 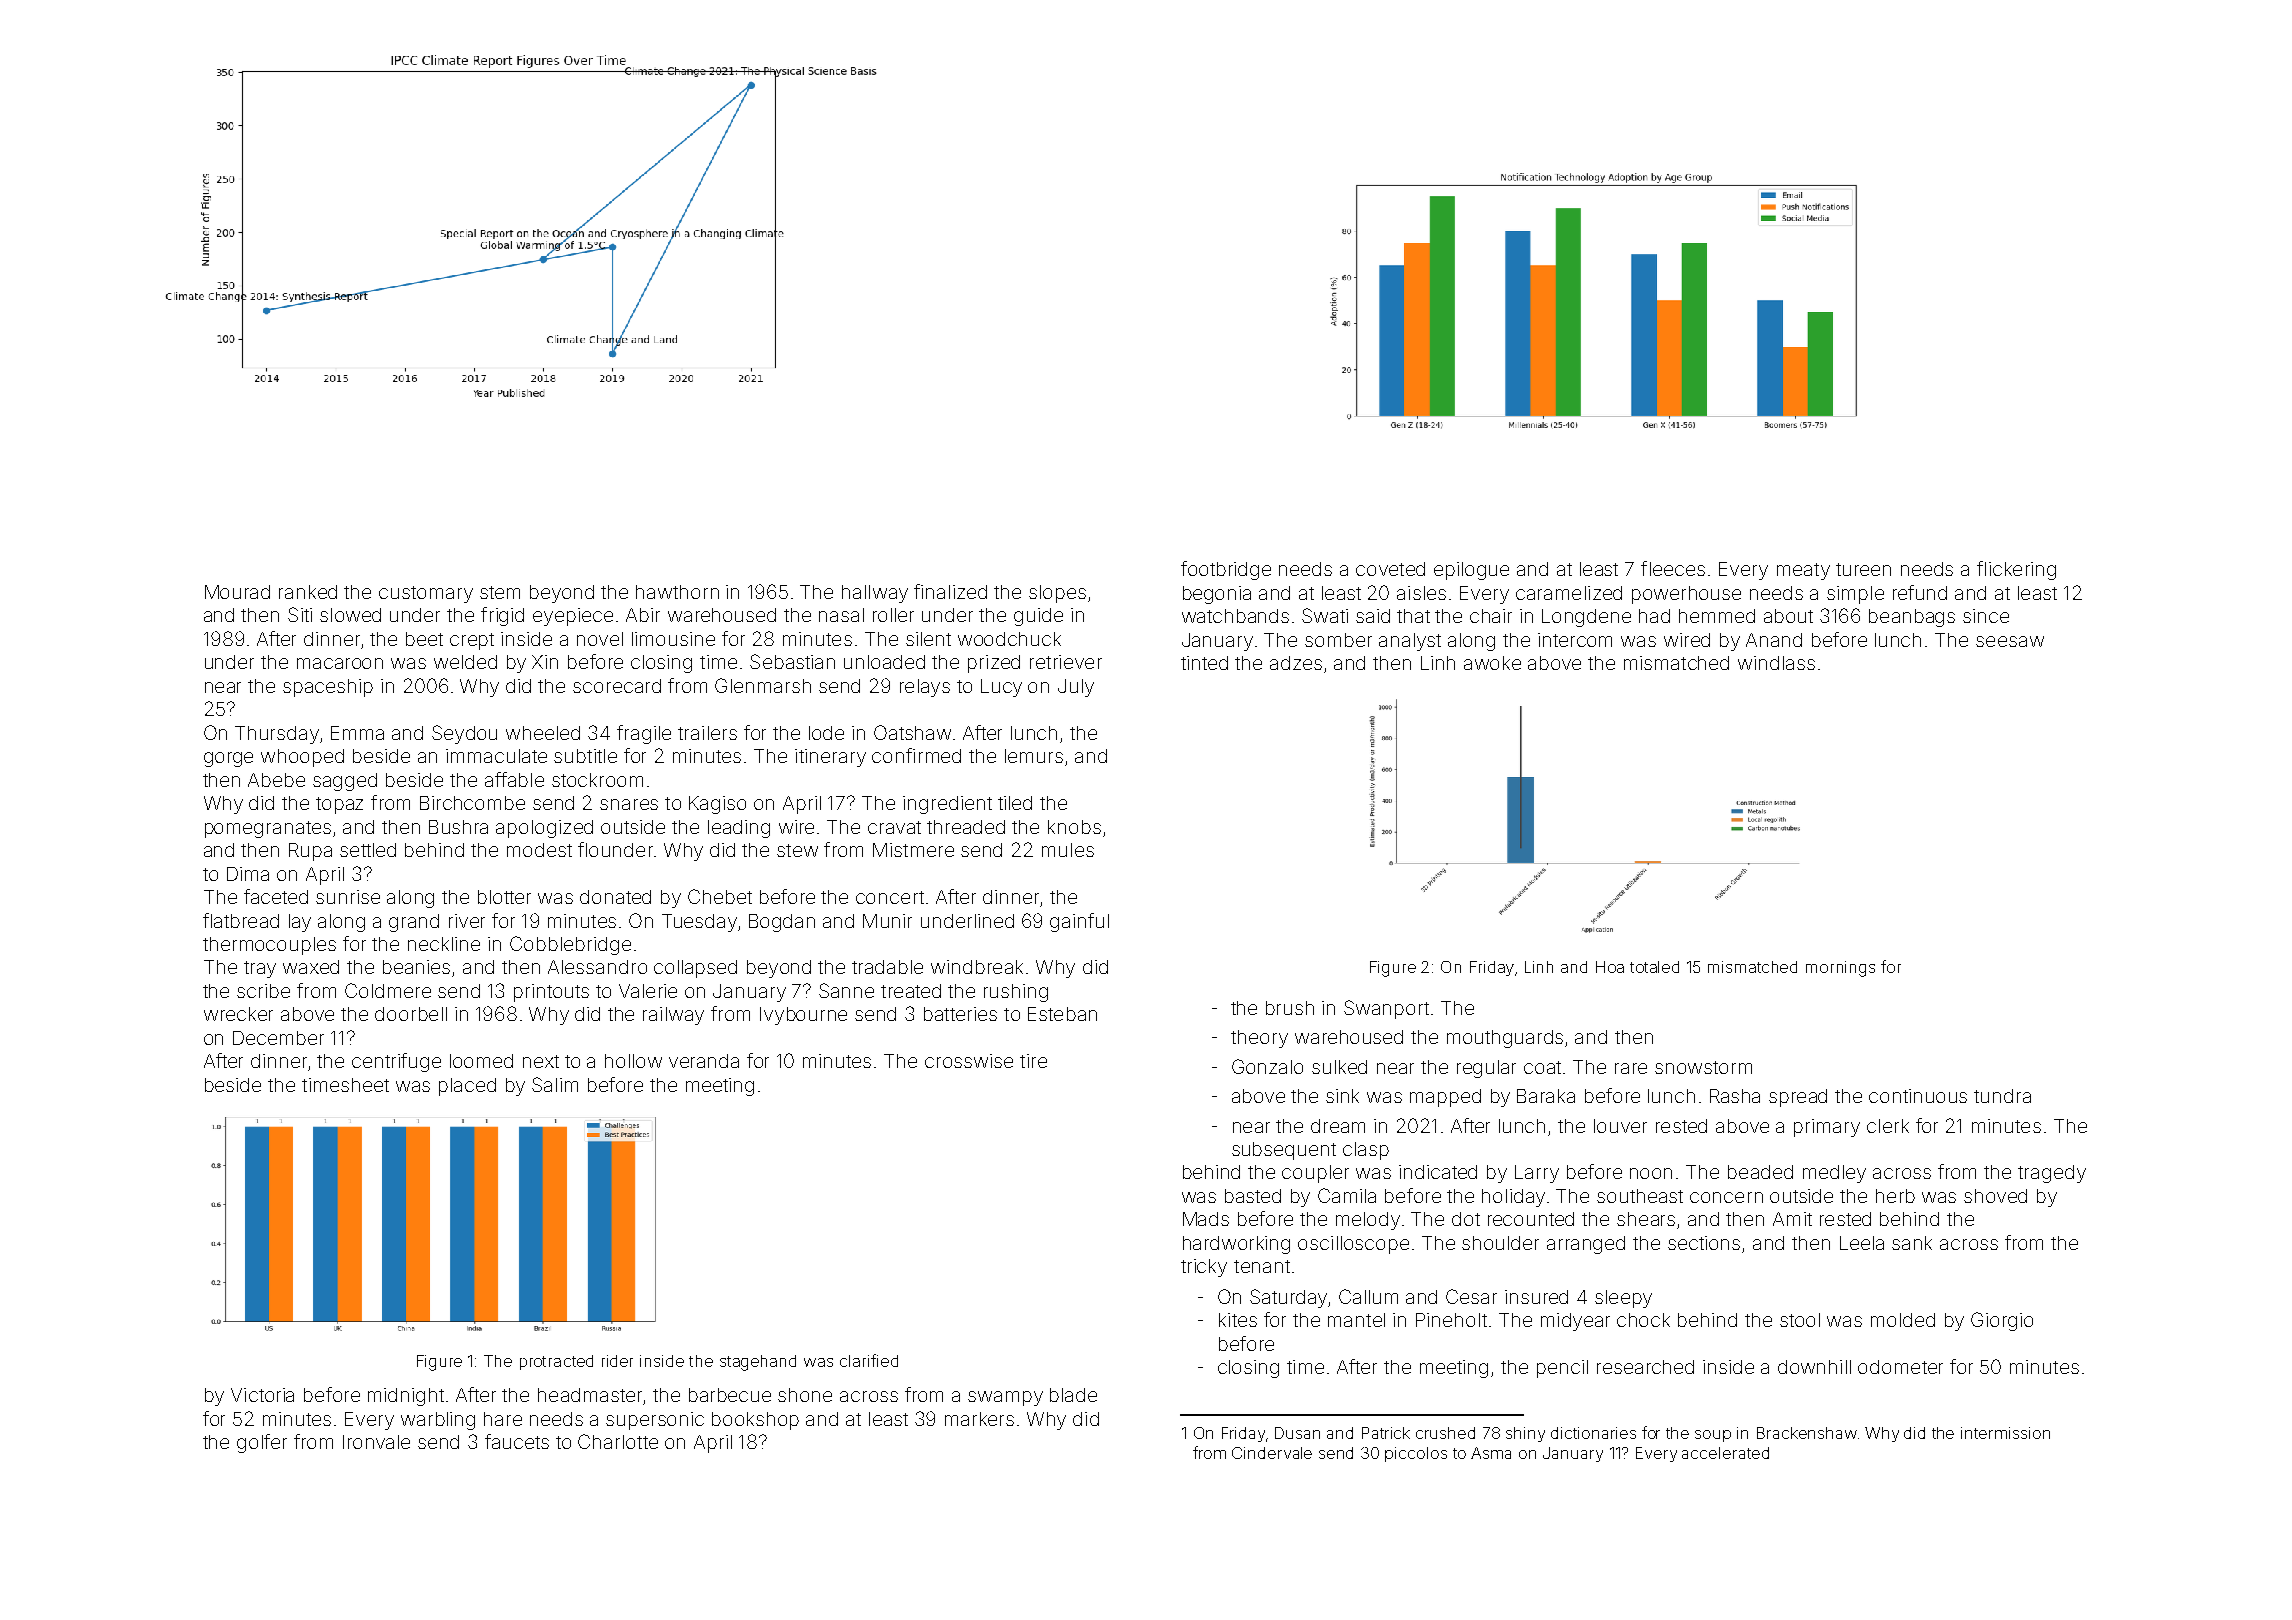 I want to click on totaled, so click(x=1654, y=967).
